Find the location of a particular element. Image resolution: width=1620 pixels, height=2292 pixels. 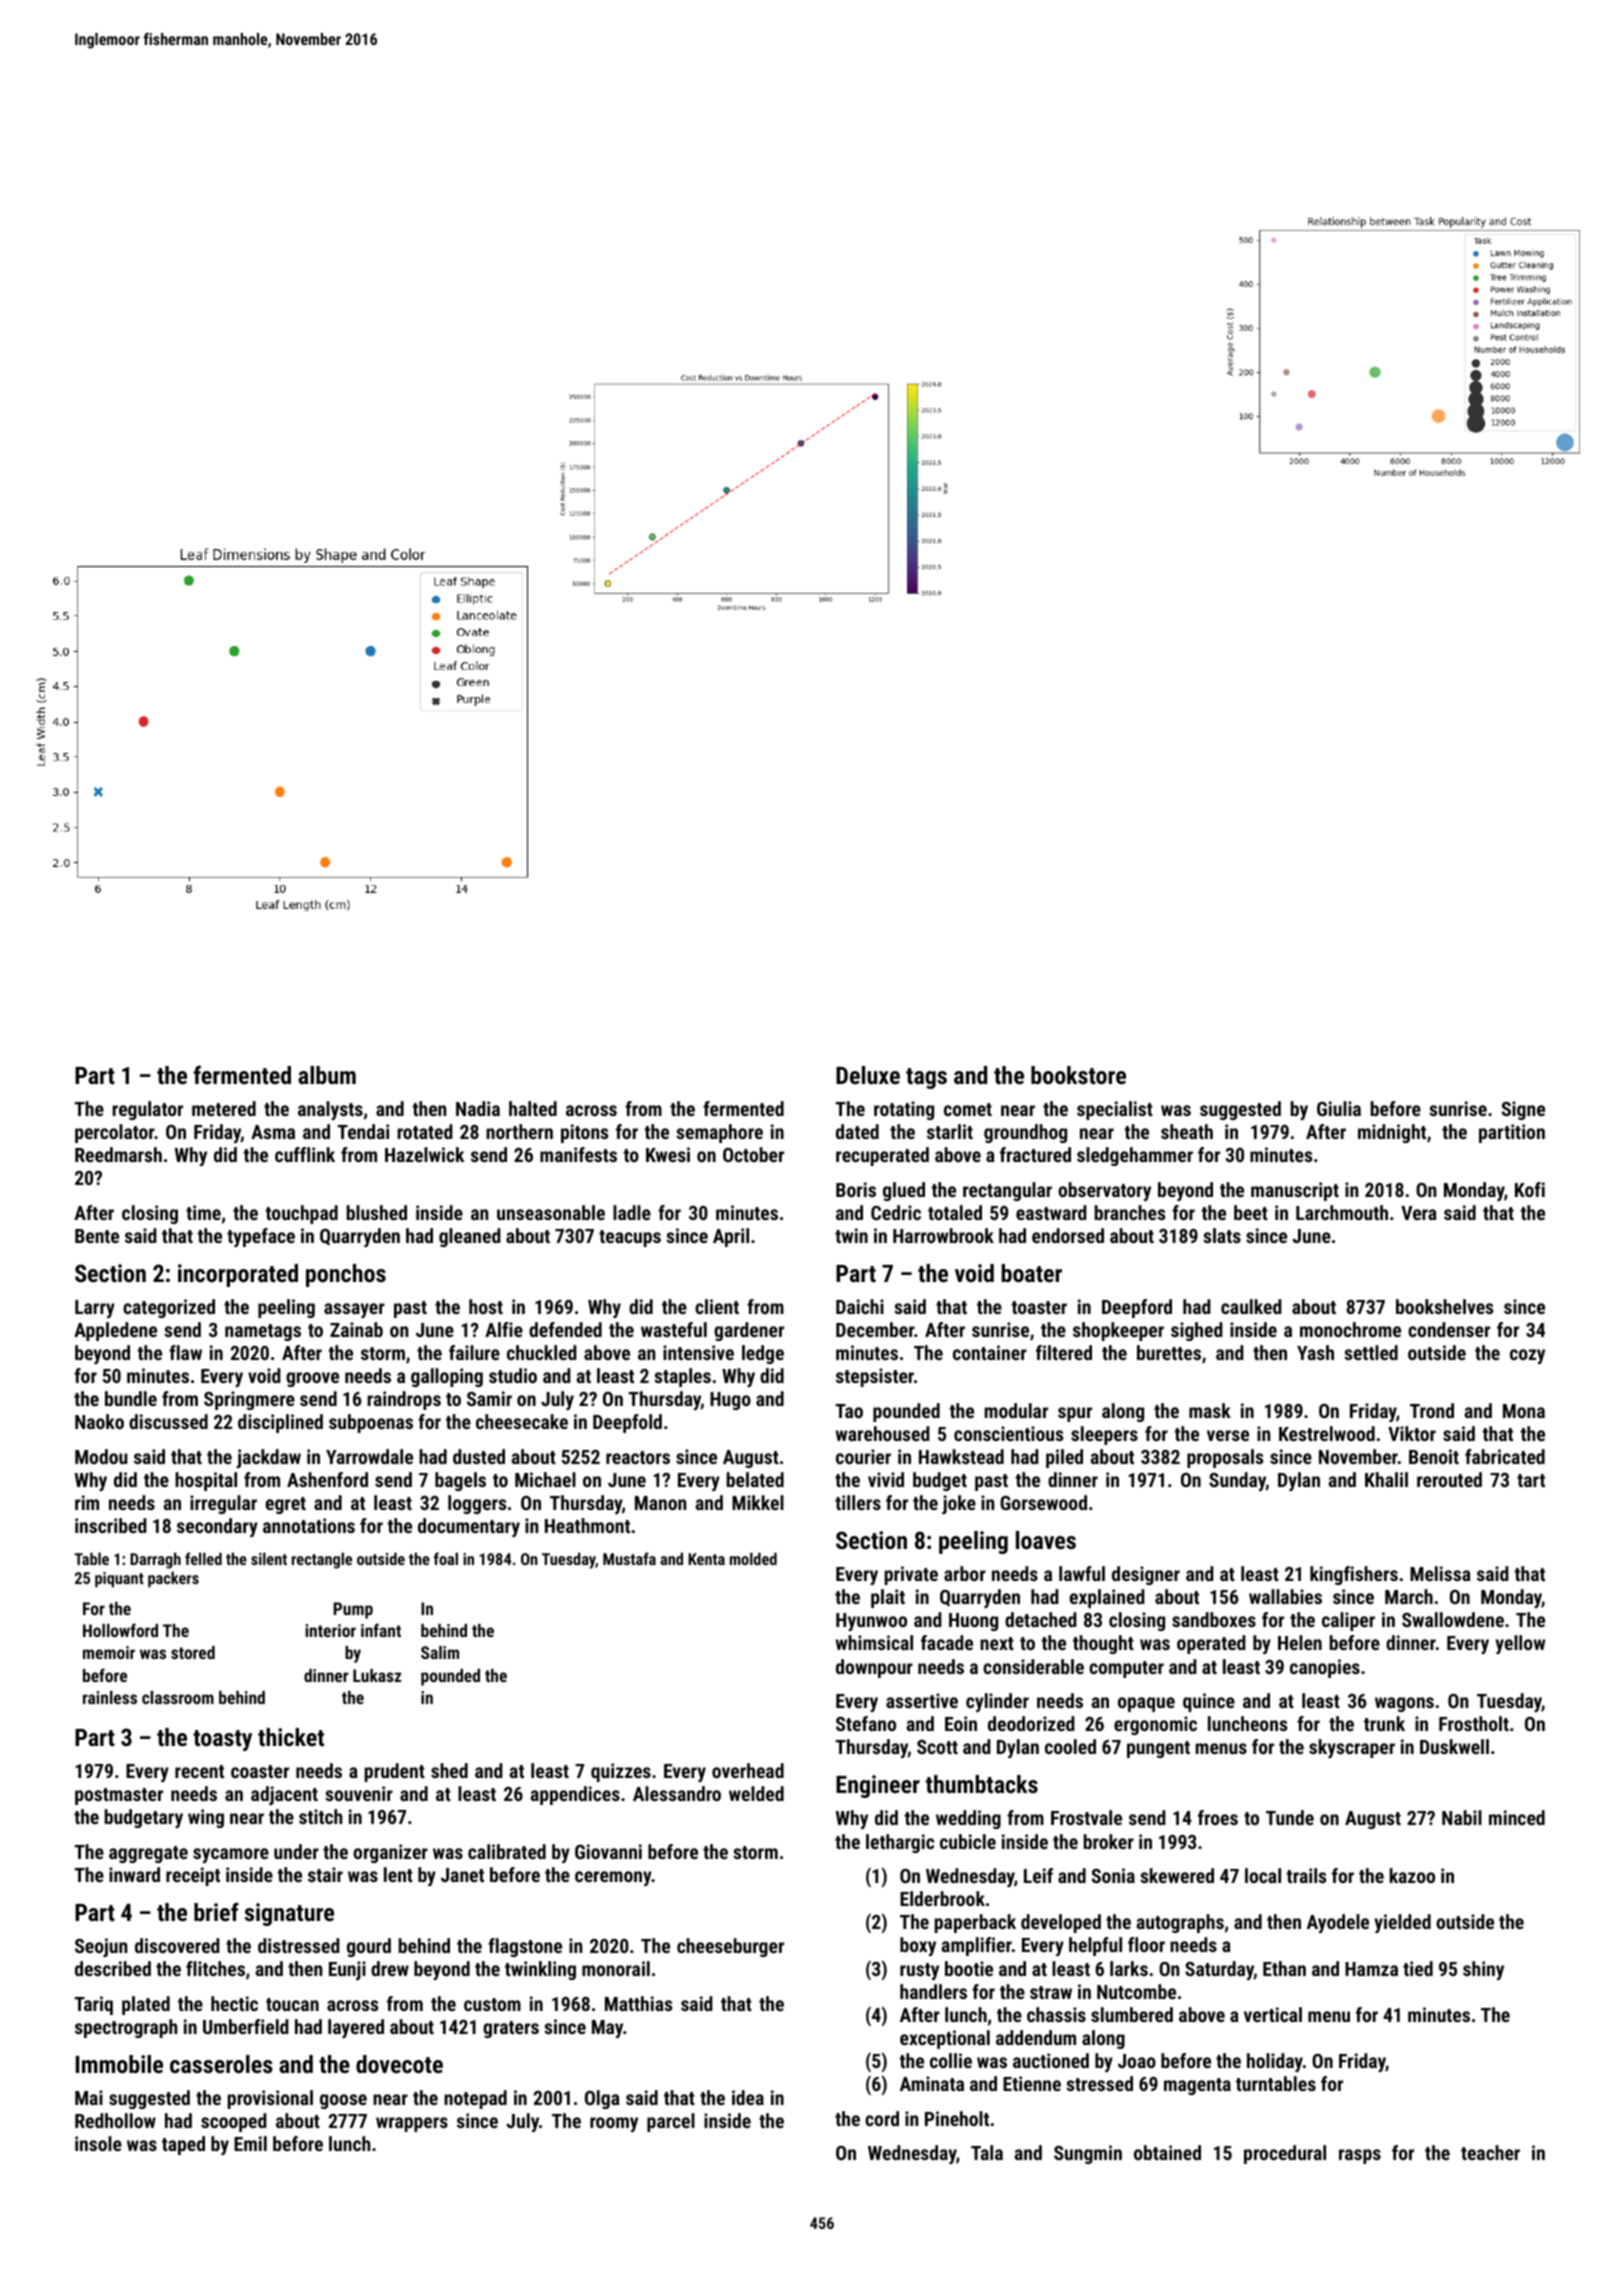

fabricated is located at coordinates (1505, 1456).
